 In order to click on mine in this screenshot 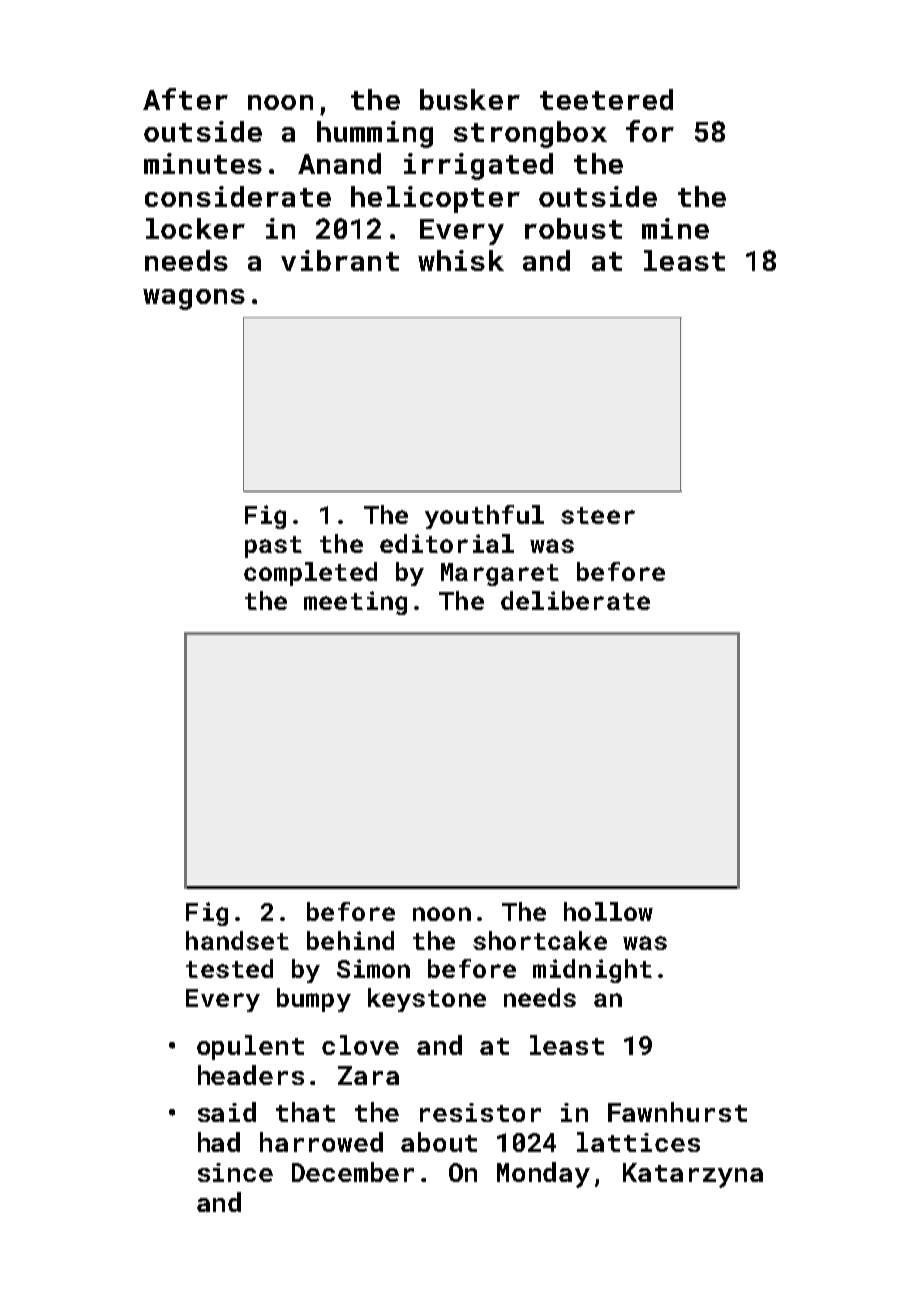, I will do `click(675, 228)`.
